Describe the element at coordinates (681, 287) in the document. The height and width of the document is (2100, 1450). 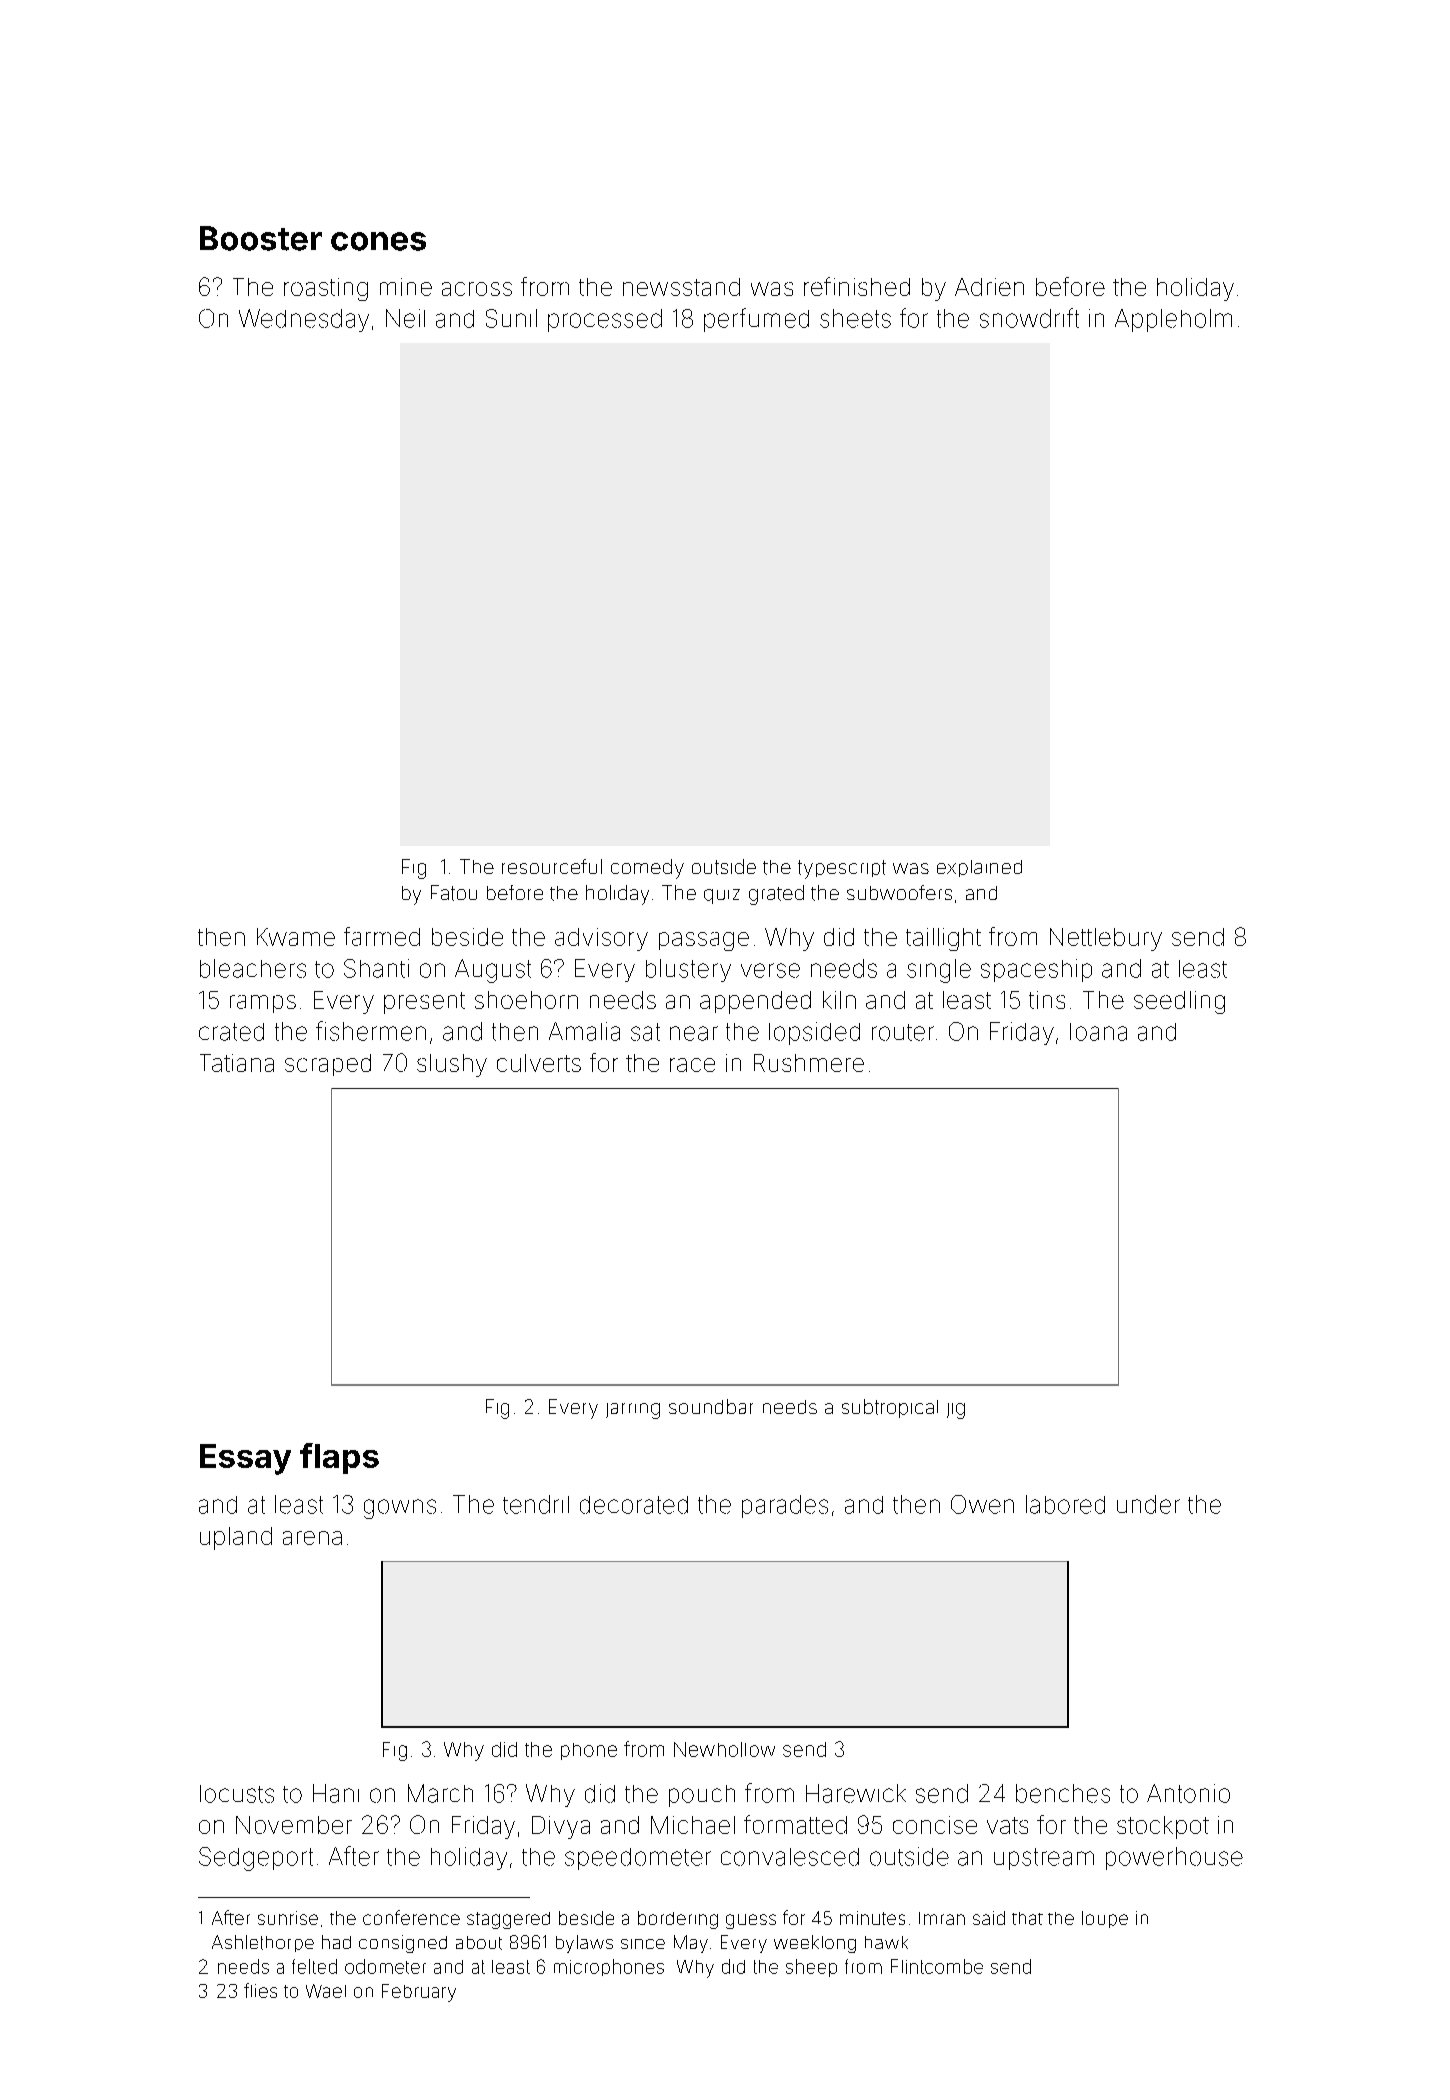
I see `newsstand` at that location.
